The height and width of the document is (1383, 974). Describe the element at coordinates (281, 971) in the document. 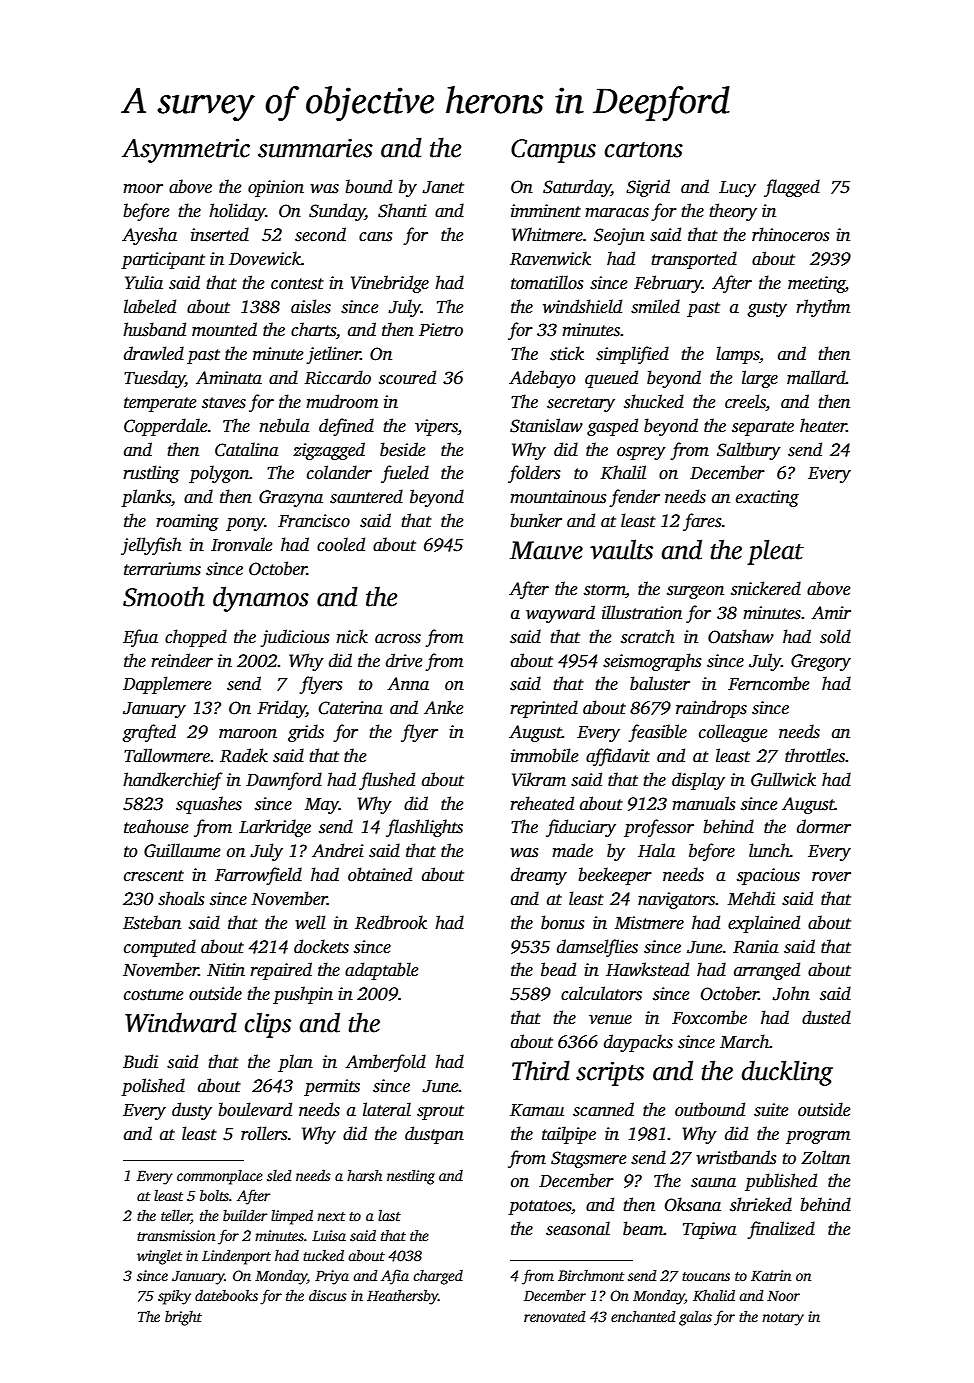

I see `repaired` at that location.
